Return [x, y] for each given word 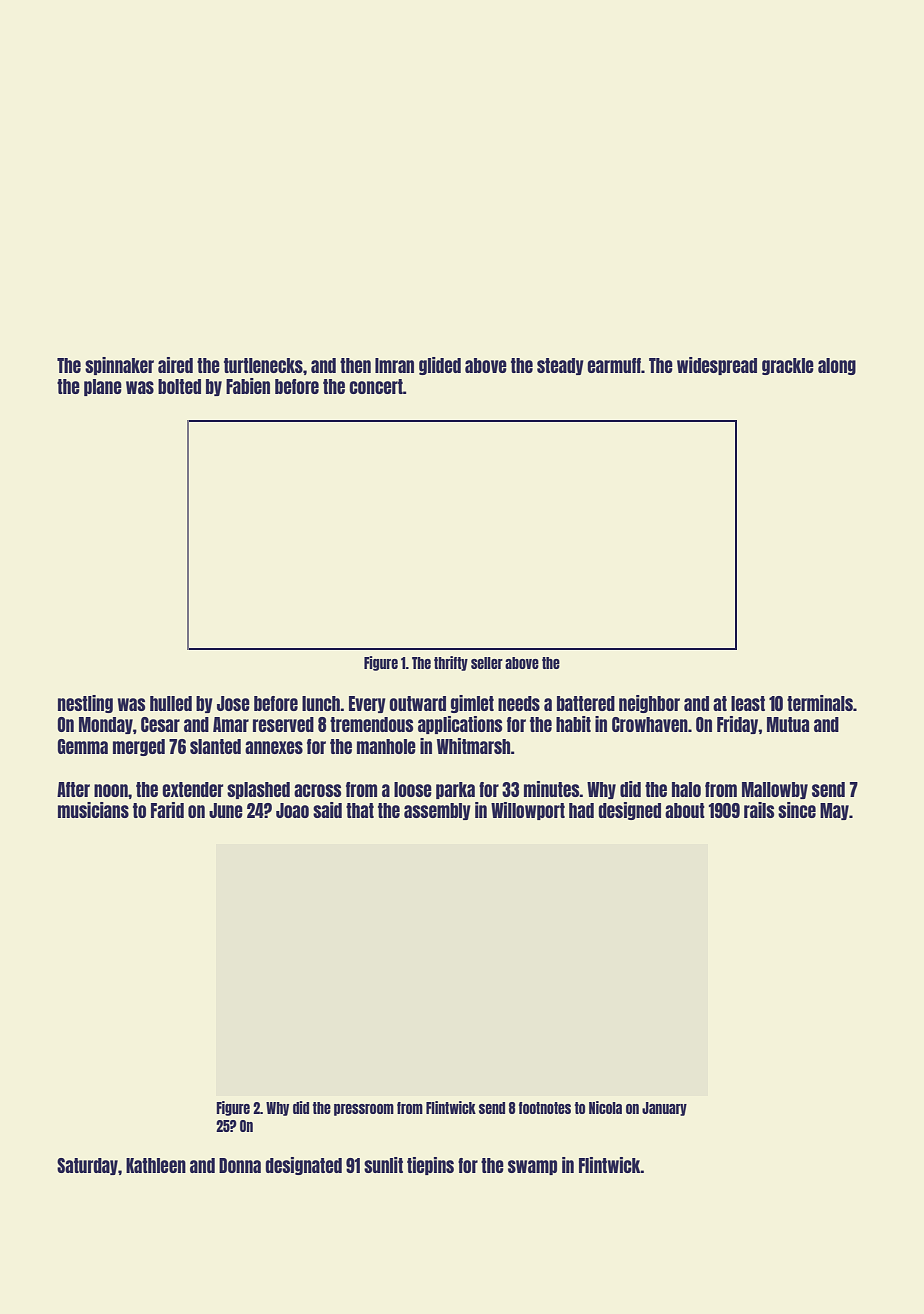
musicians [93, 810]
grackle [788, 366]
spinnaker [119, 366]
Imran [394, 365]
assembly [437, 811]
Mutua [788, 724]
